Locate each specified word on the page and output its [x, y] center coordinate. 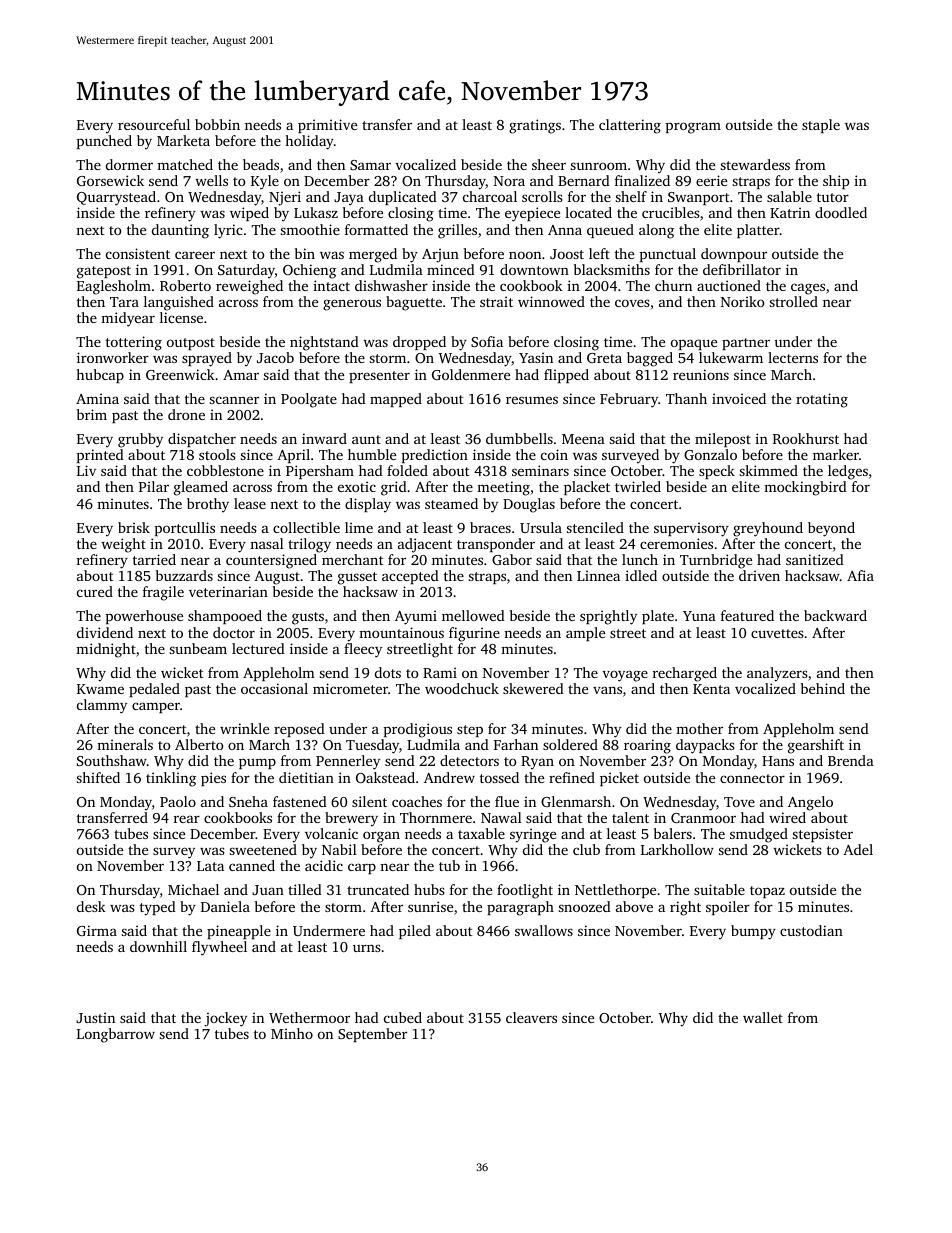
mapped [396, 400]
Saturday [246, 271]
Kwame [100, 689]
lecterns [793, 357]
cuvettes [777, 633]
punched [104, 142]
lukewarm [731, 357]
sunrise [430, 906]
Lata [210, 866]
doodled [841, 212]
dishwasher [391, 285]
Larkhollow [677, 849]
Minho [292, 1033]
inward [324, 438]
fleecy [363, 650]
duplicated [403, 198]
